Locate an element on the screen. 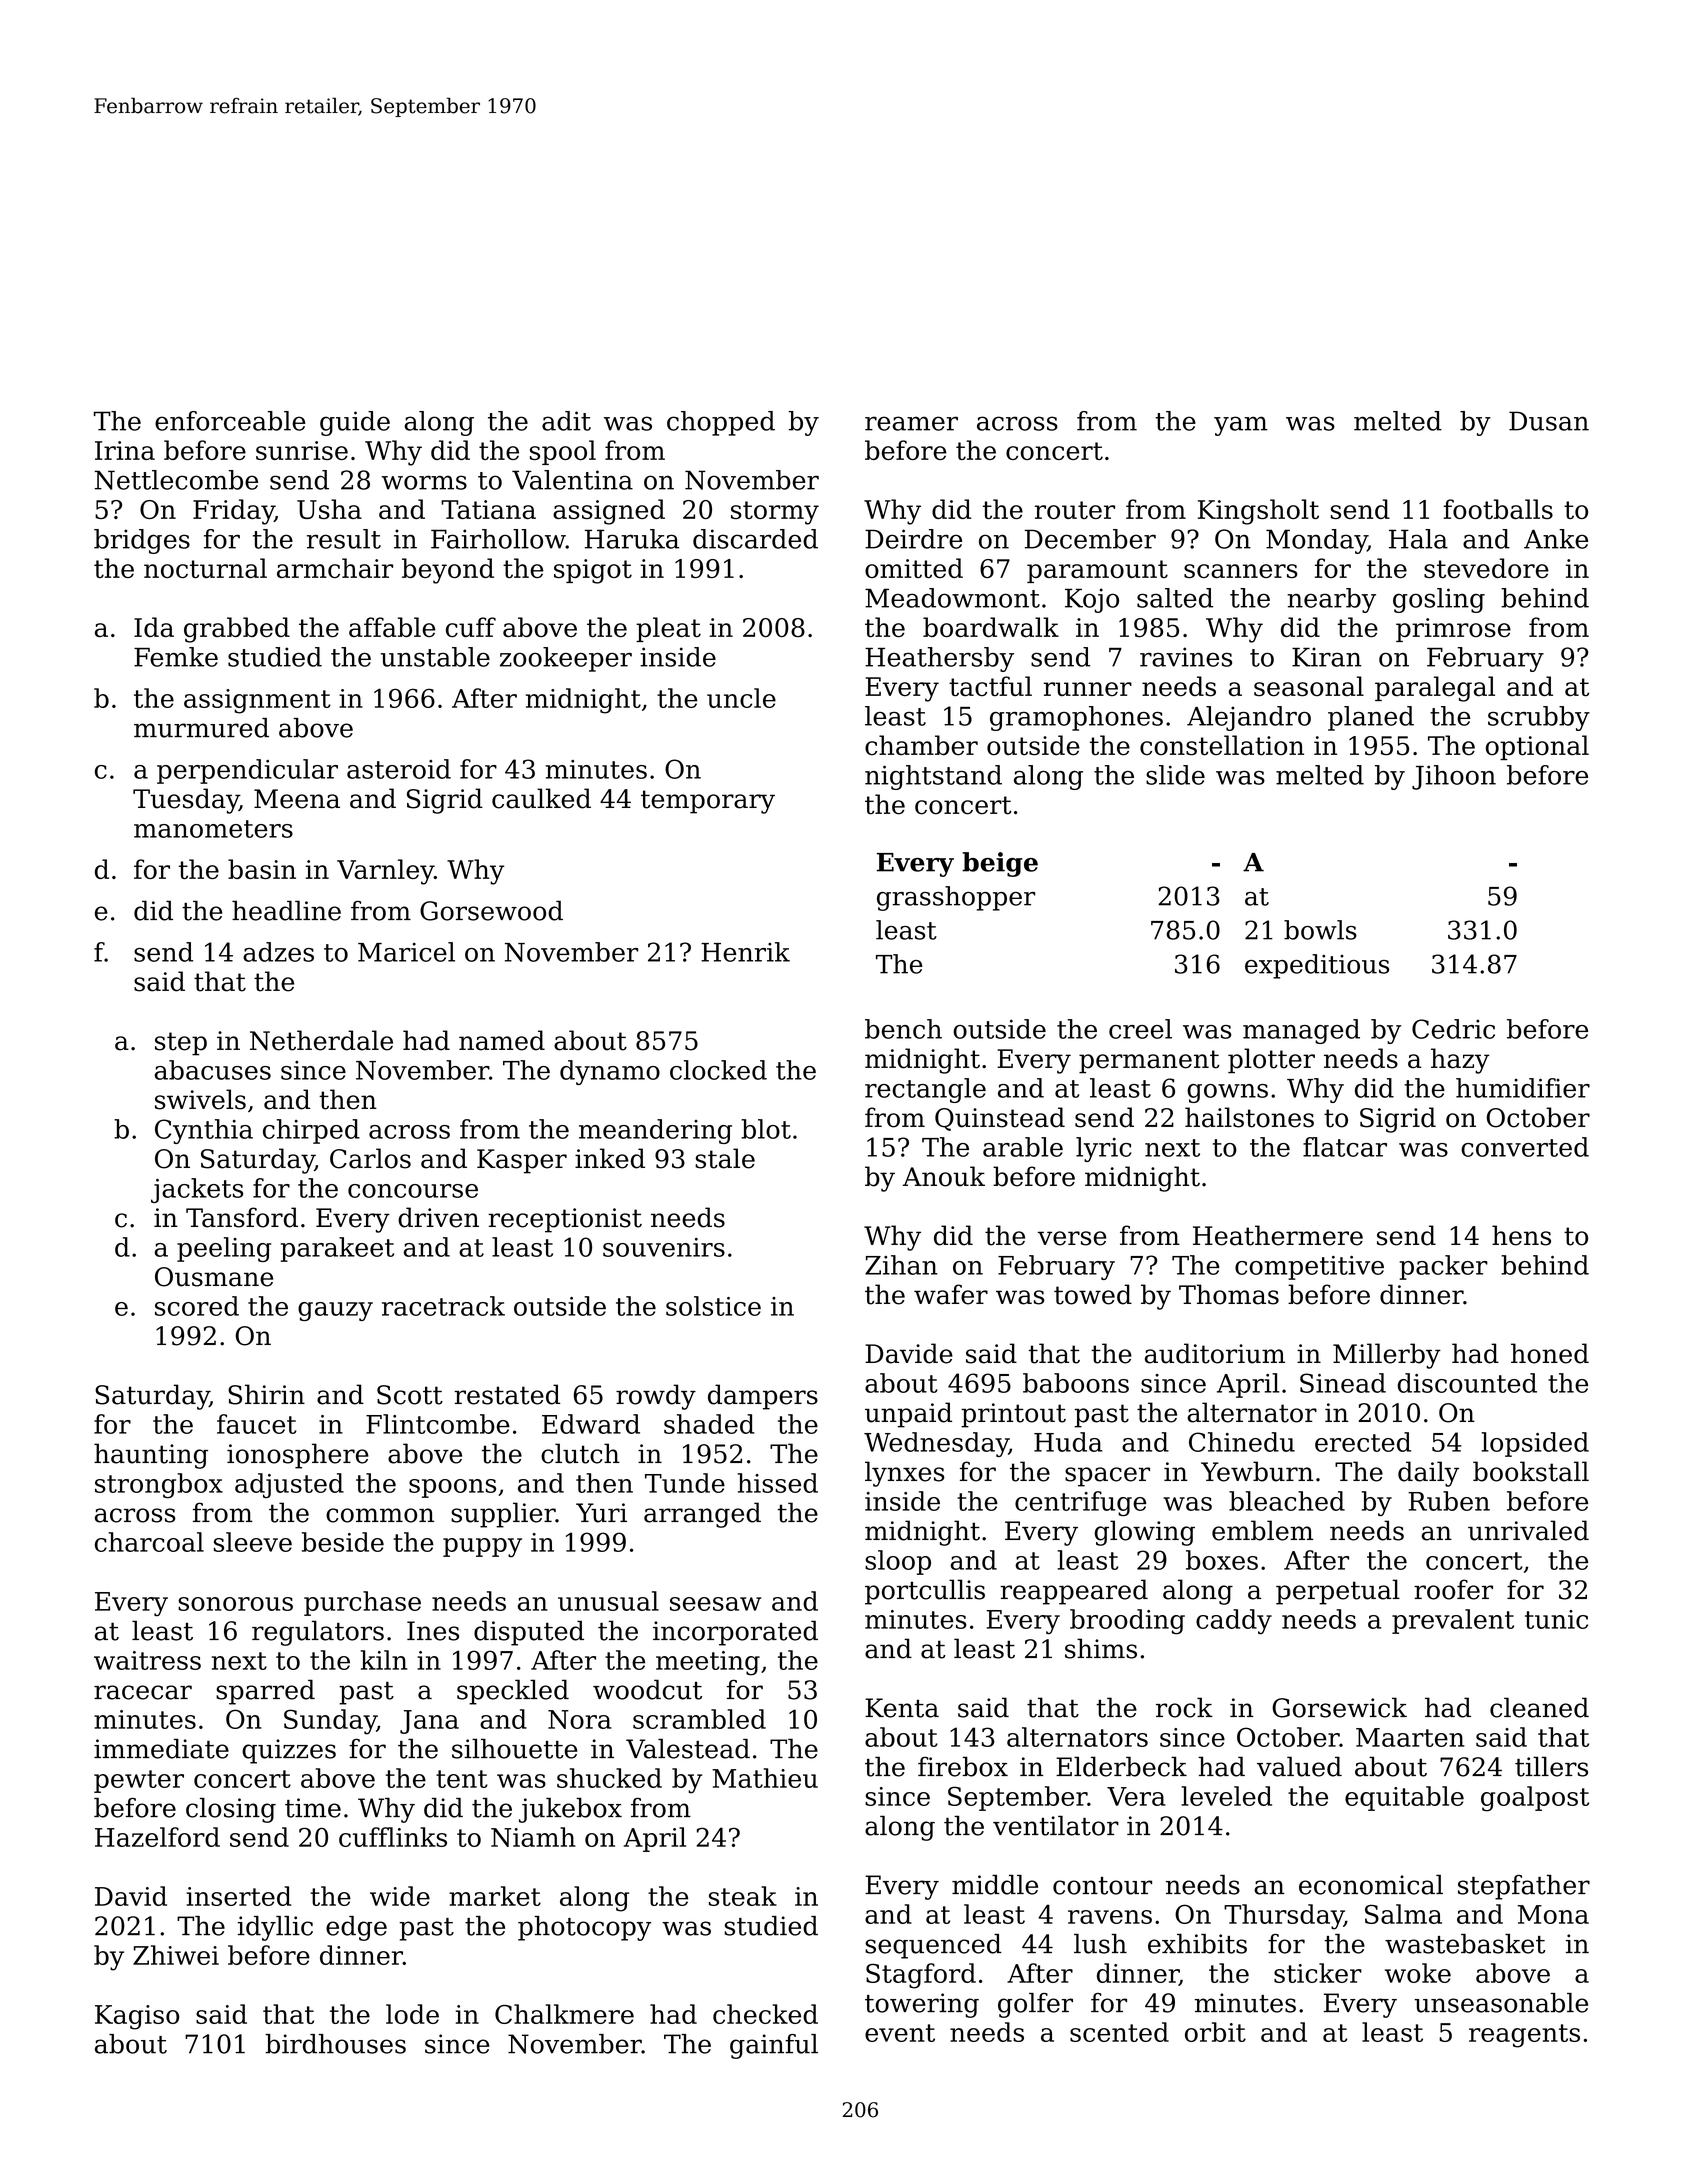 This screenshot has width=1683, height=2178. lopsided is located at coordinates (1535, 1444).
